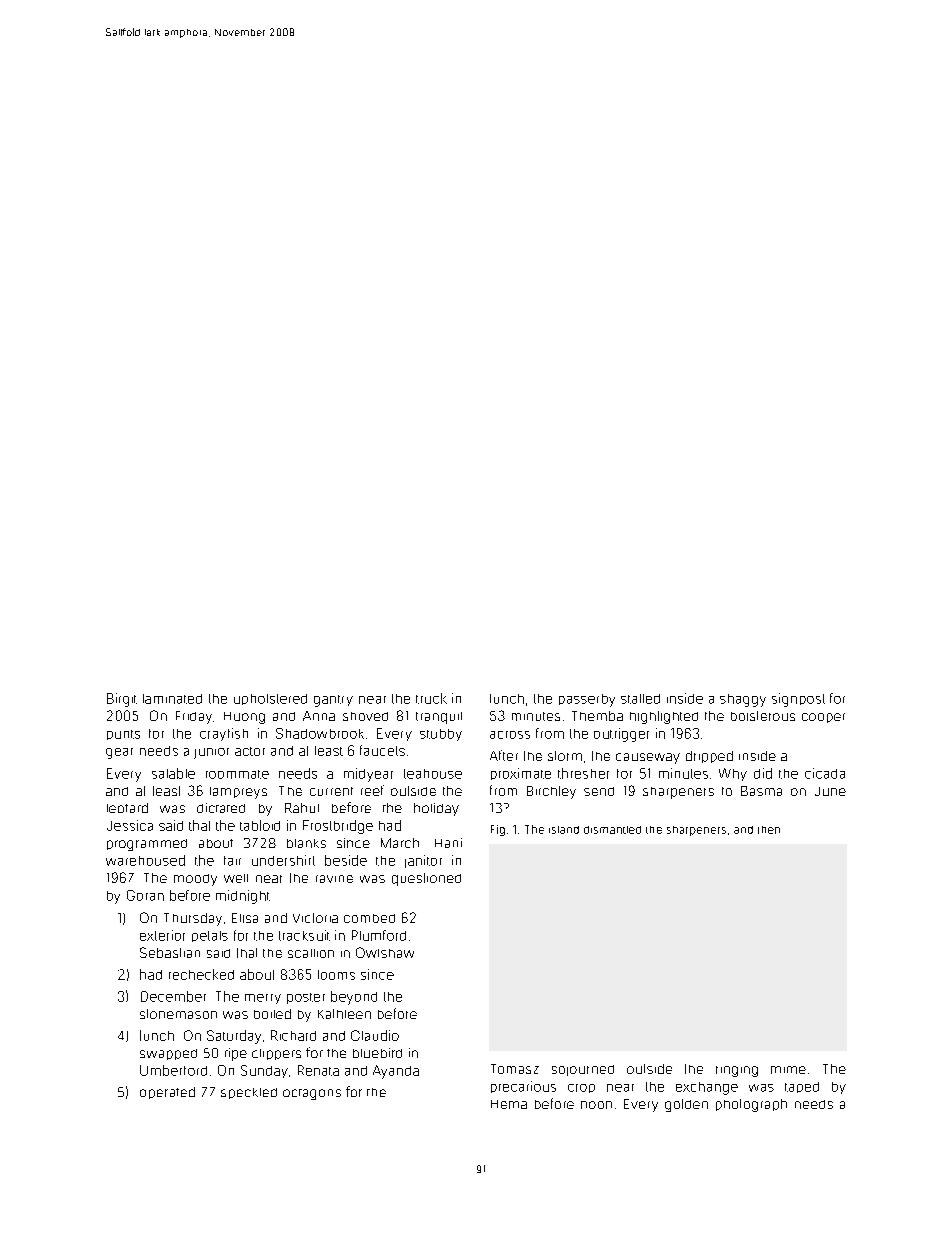 Image resolution: width=952 pixels, height=1233 pixels. I want to click on crayfish, so click(224, 734).
